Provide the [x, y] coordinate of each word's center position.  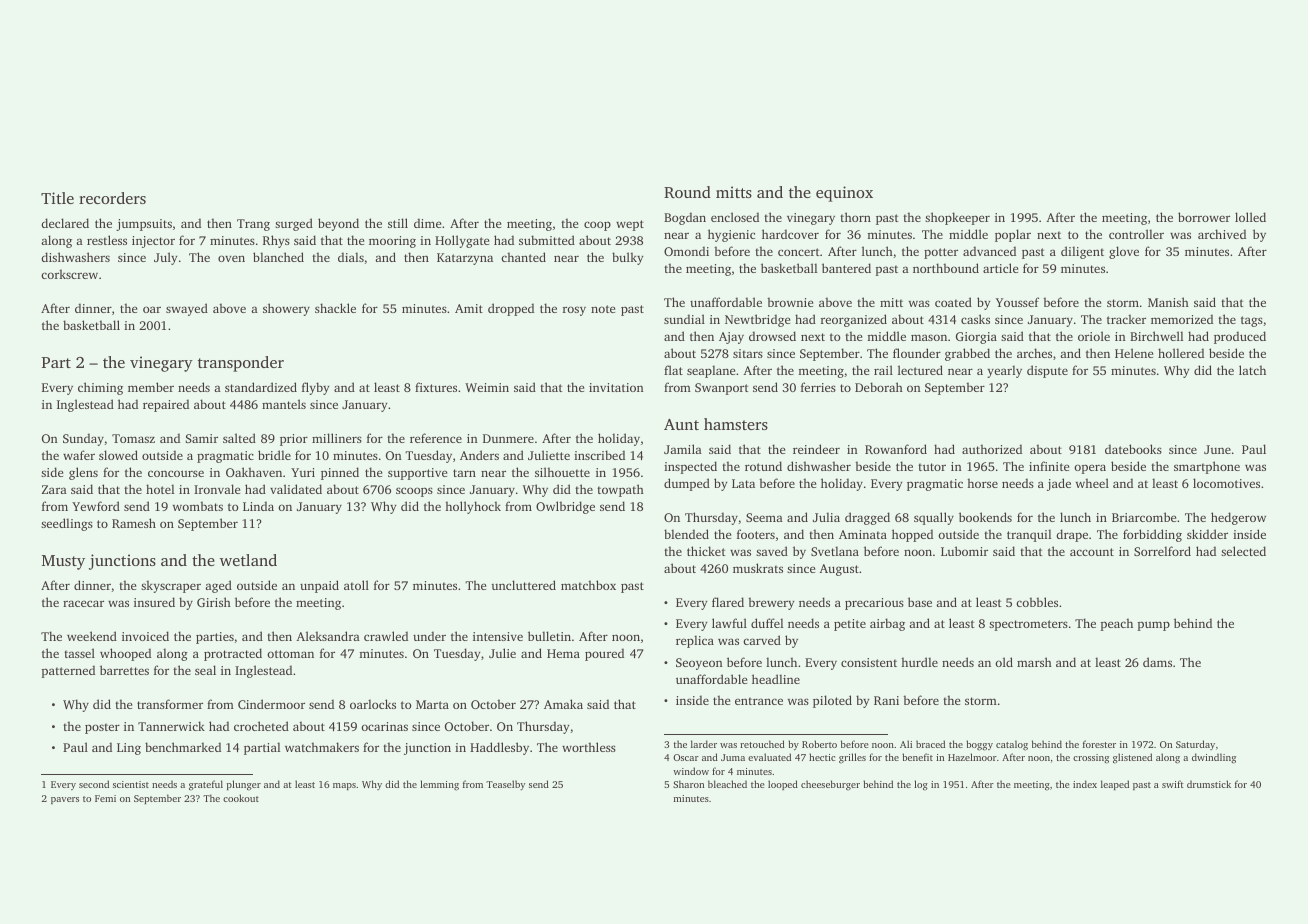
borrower [1204, 217]
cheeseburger [830, 785]
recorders [112, 198]
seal [205, 670]
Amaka [563, 704]
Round [687, 192]
